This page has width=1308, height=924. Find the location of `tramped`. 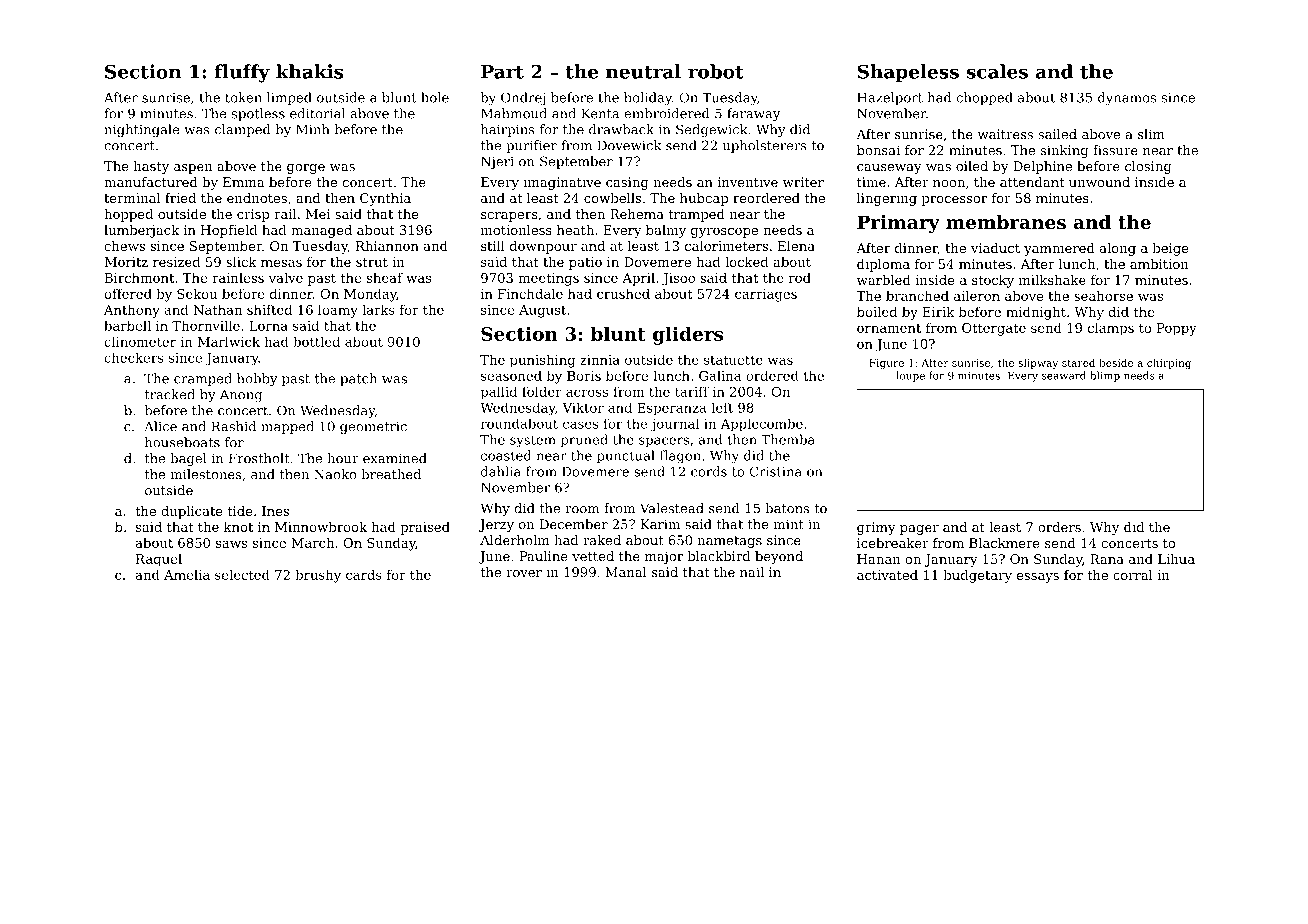

tramped is located at coordinates (696, 215).
